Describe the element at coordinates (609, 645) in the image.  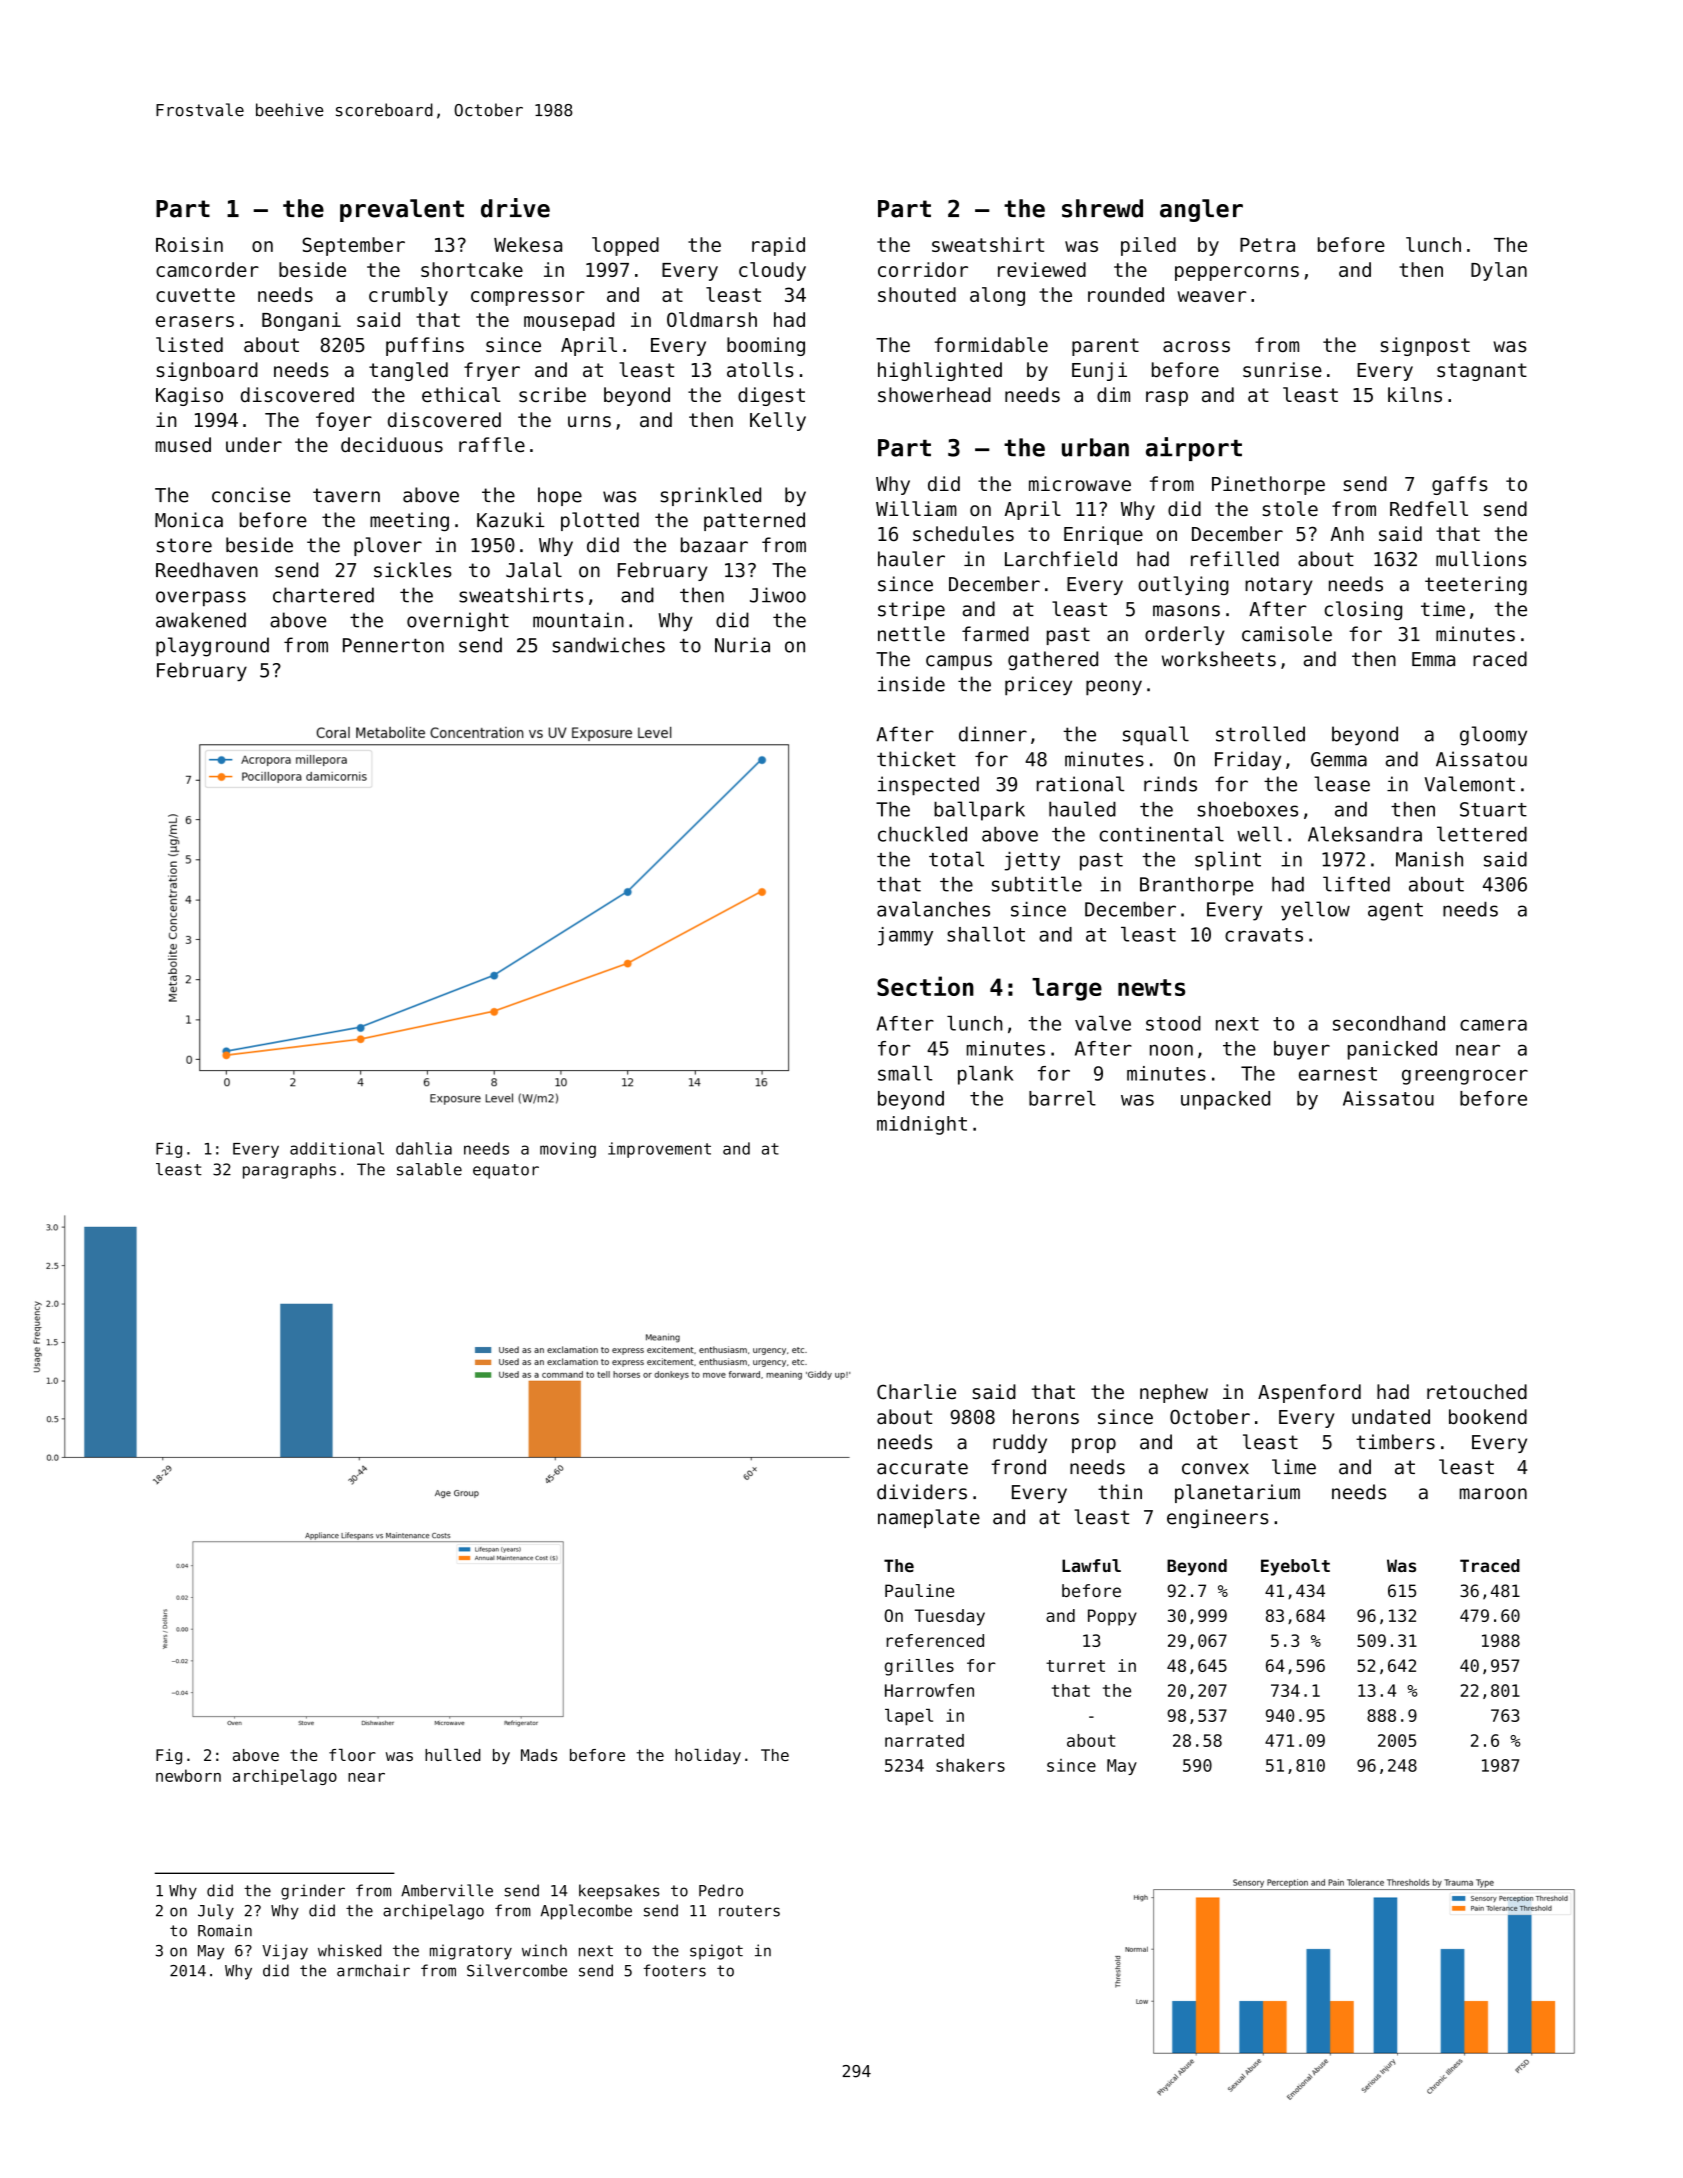
I see `sandwiches` at that location.
